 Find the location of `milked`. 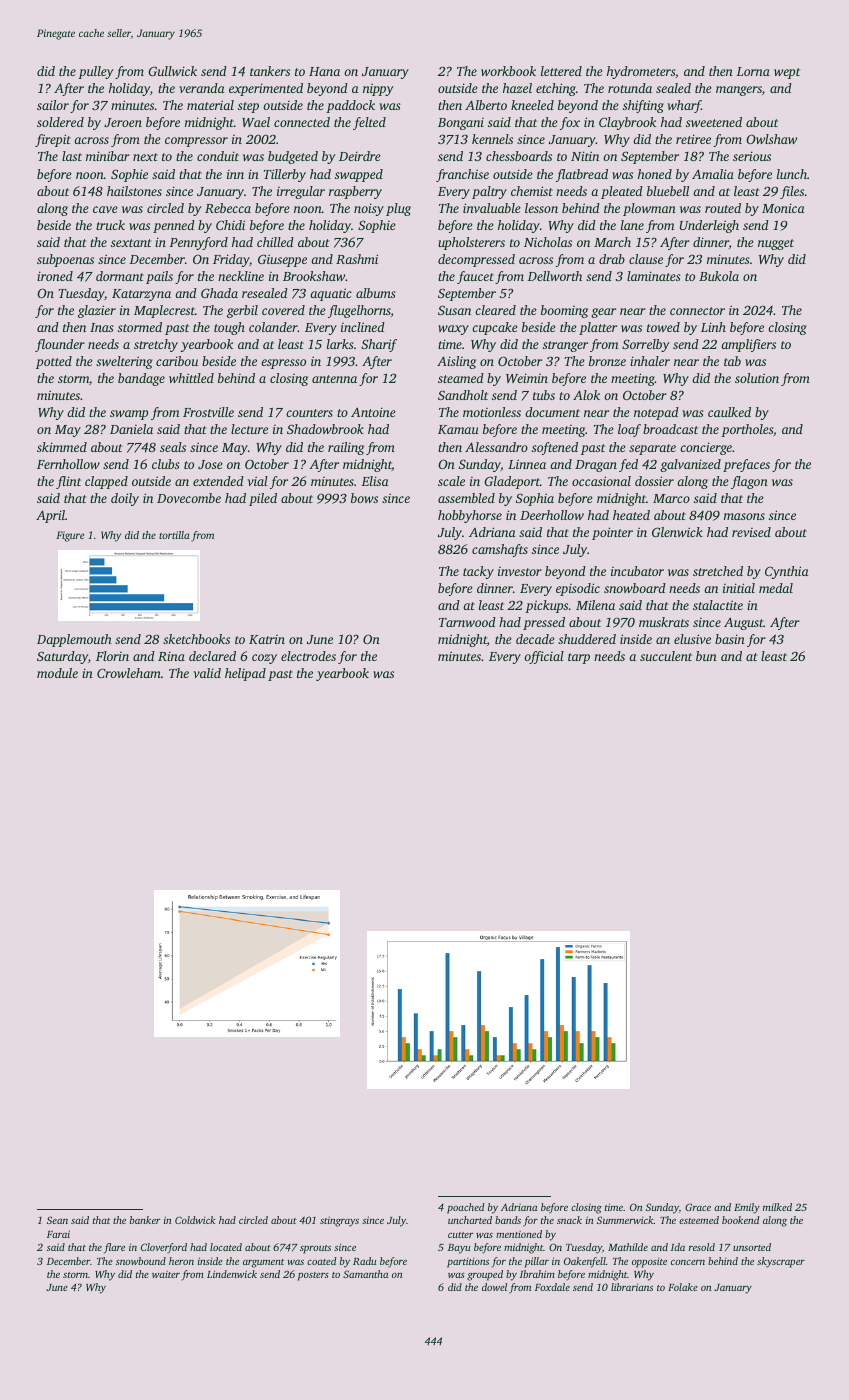

milked is located at coordinates (777, 1207).
